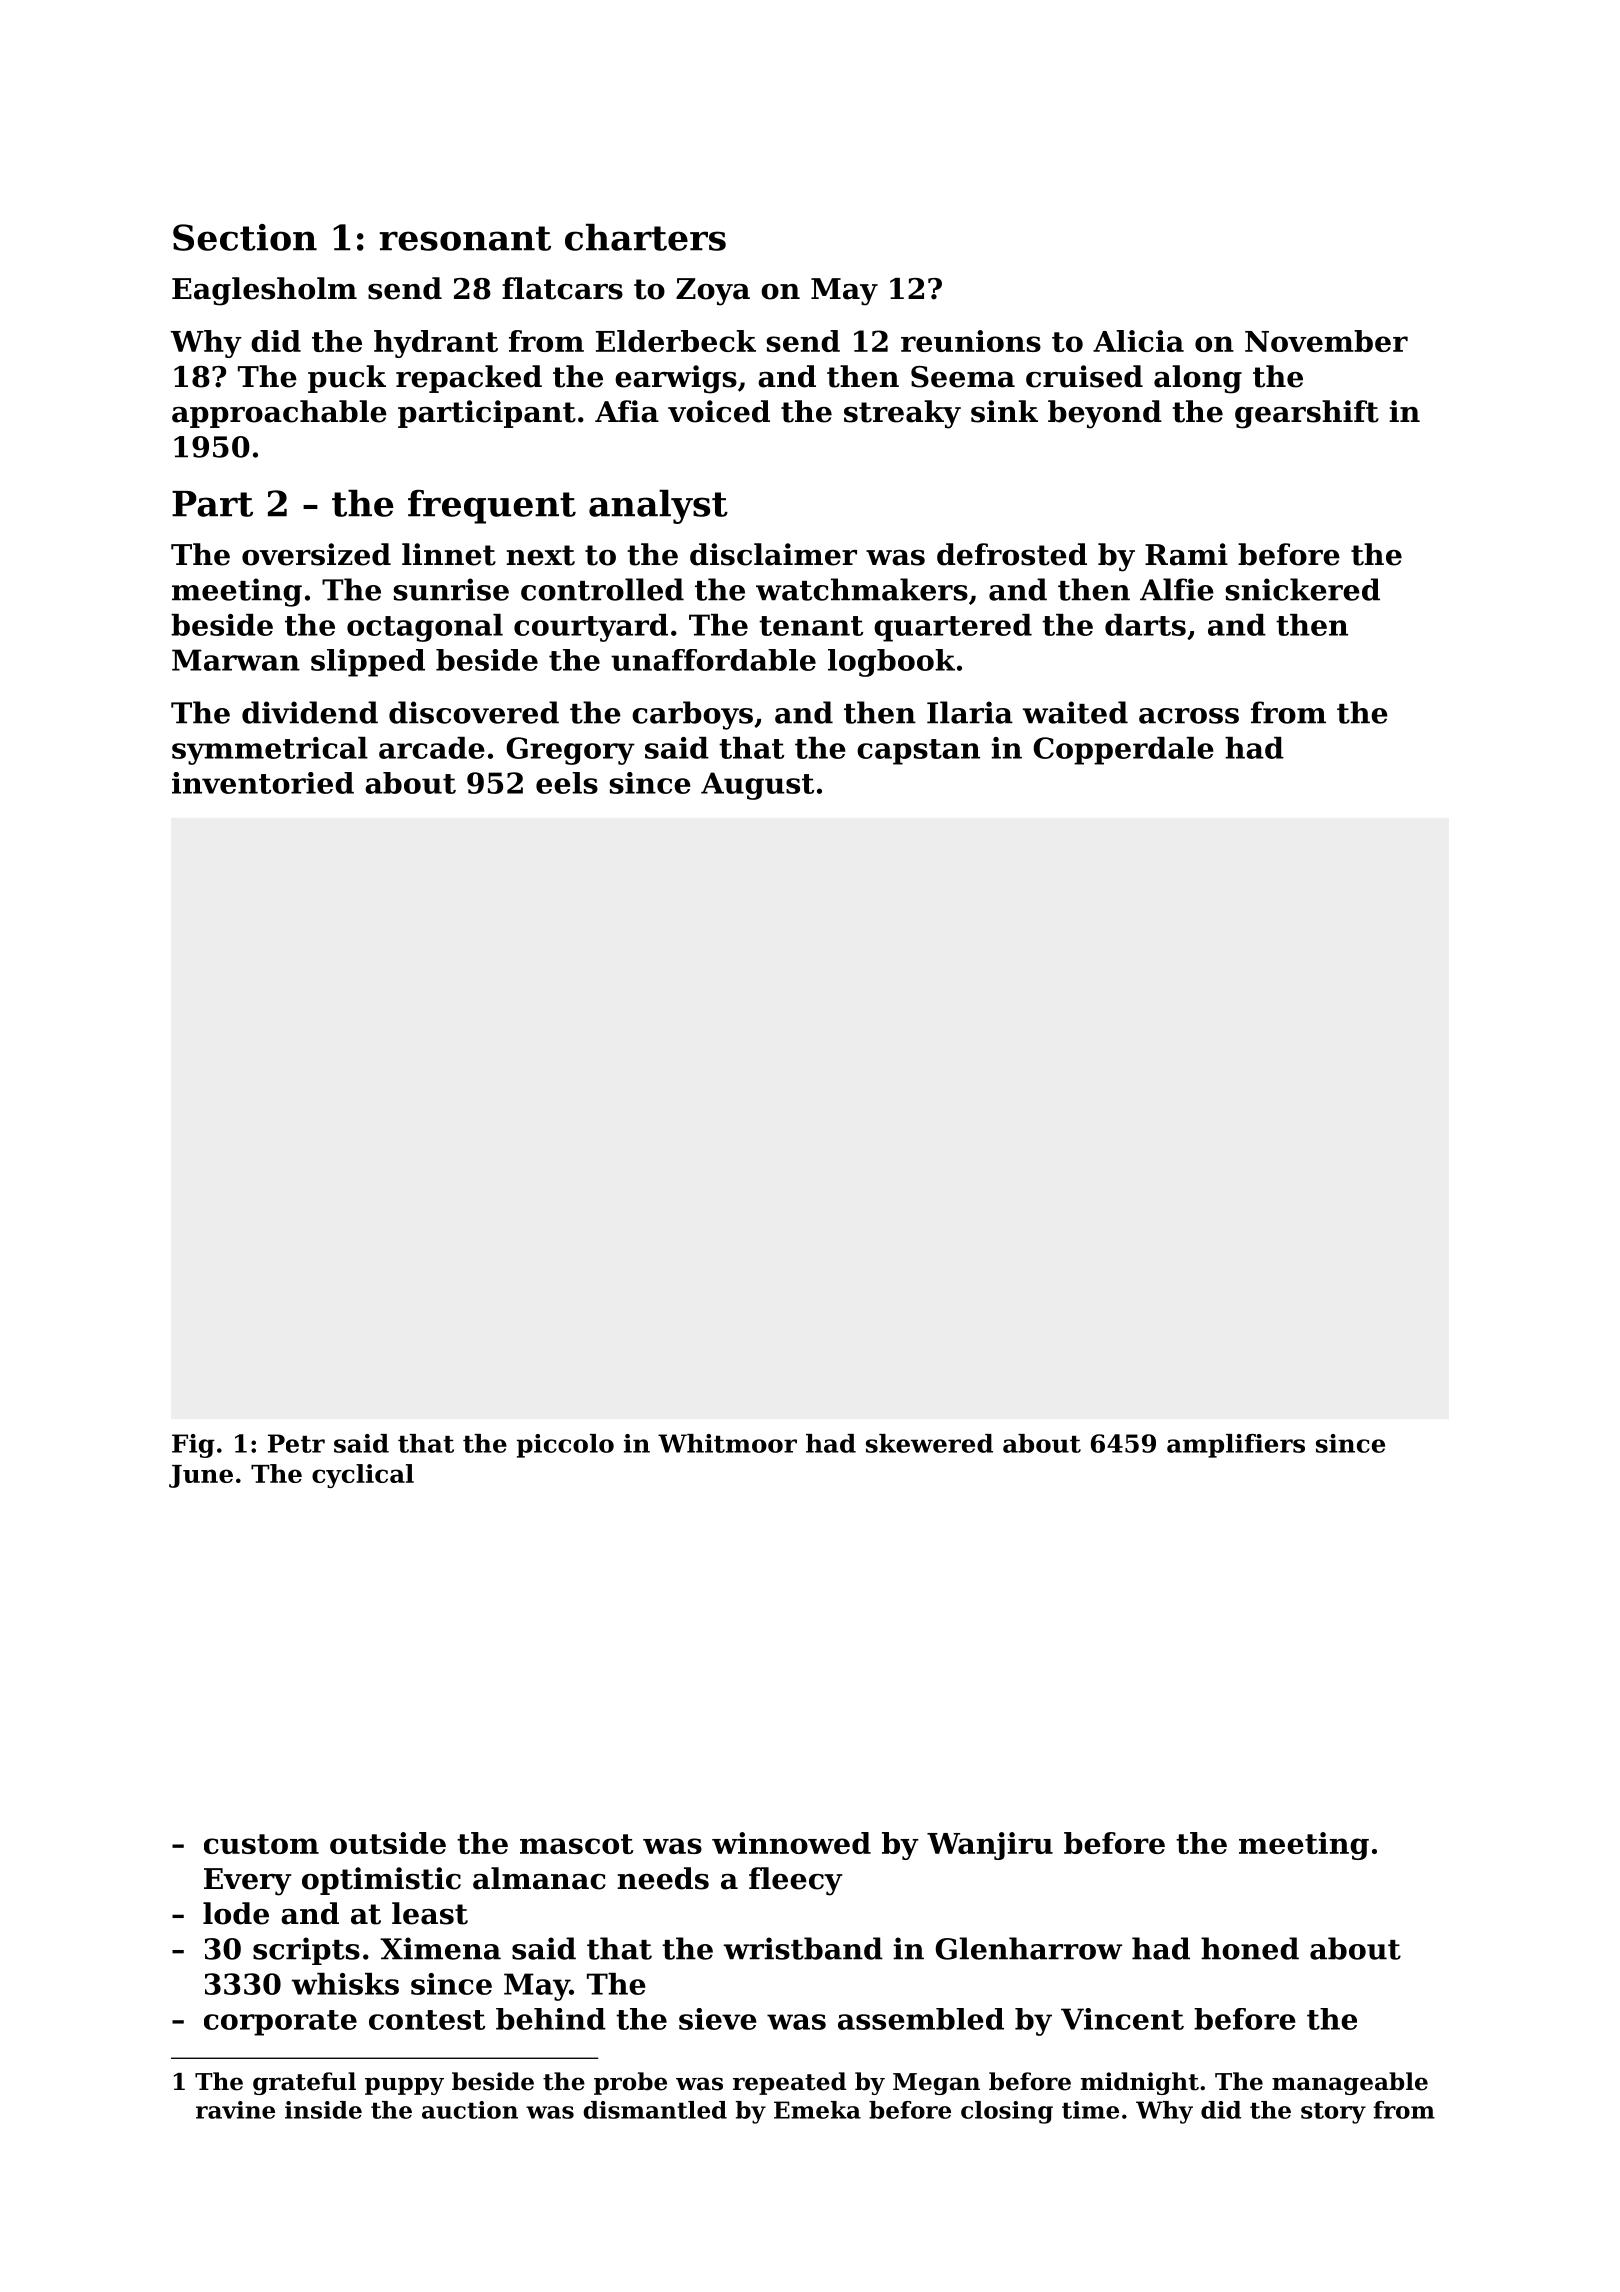 This screenshot has height=2292, width=1620. Describe the element at coordinates (565, 1446) in the screenshot. I see `piccolo` at that location.
